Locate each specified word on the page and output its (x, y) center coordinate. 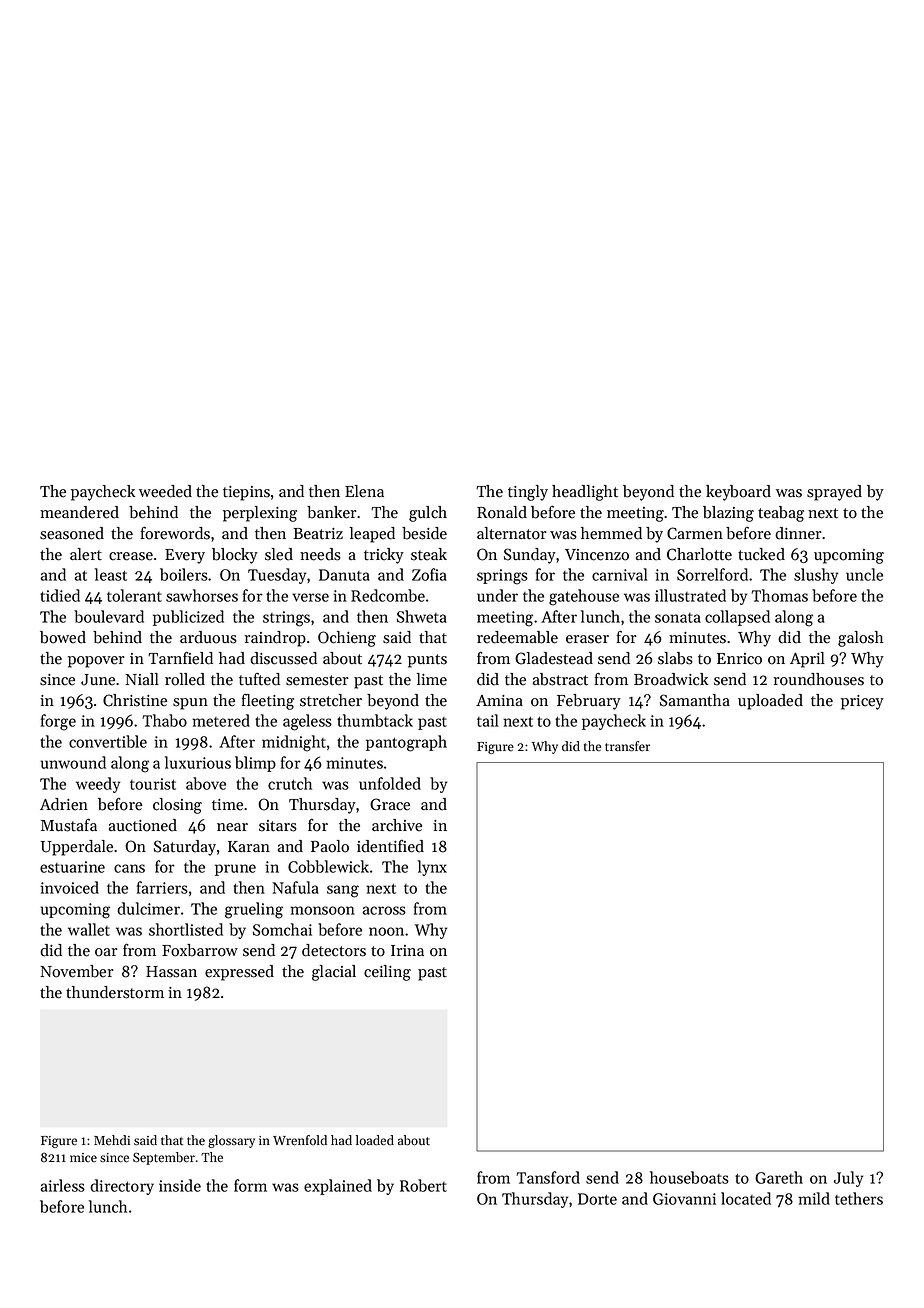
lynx (432, 868)
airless (62, 1185)
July (848, 1179)
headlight (585, 493)
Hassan (171, 972)
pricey (862, 702)
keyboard (738, 493)
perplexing (260, 514)
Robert (423, 1185)
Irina (407, 950)
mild (814, 1198)
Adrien (64, 804)
